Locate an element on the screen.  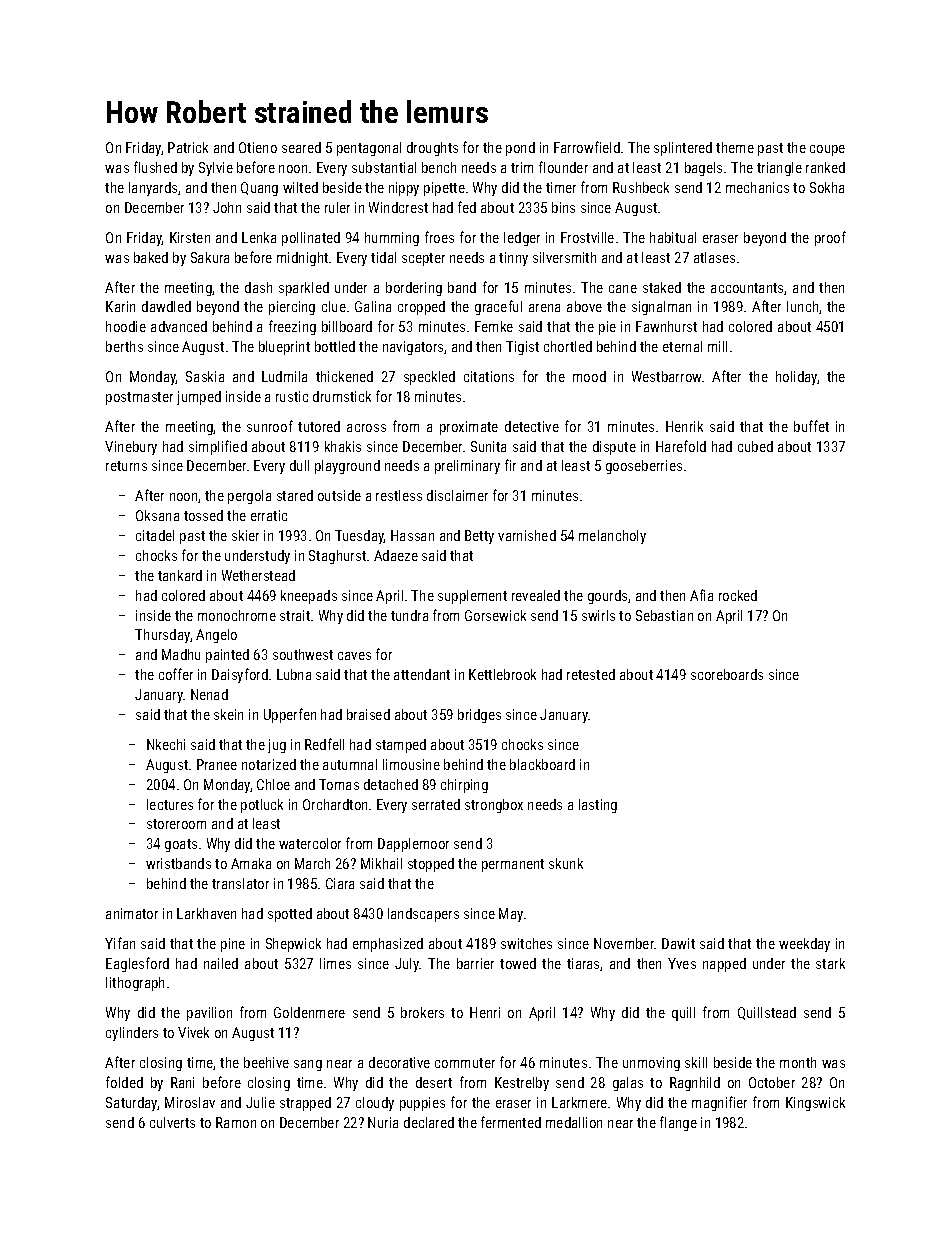
rocked is located at coordinates (738, 595).
